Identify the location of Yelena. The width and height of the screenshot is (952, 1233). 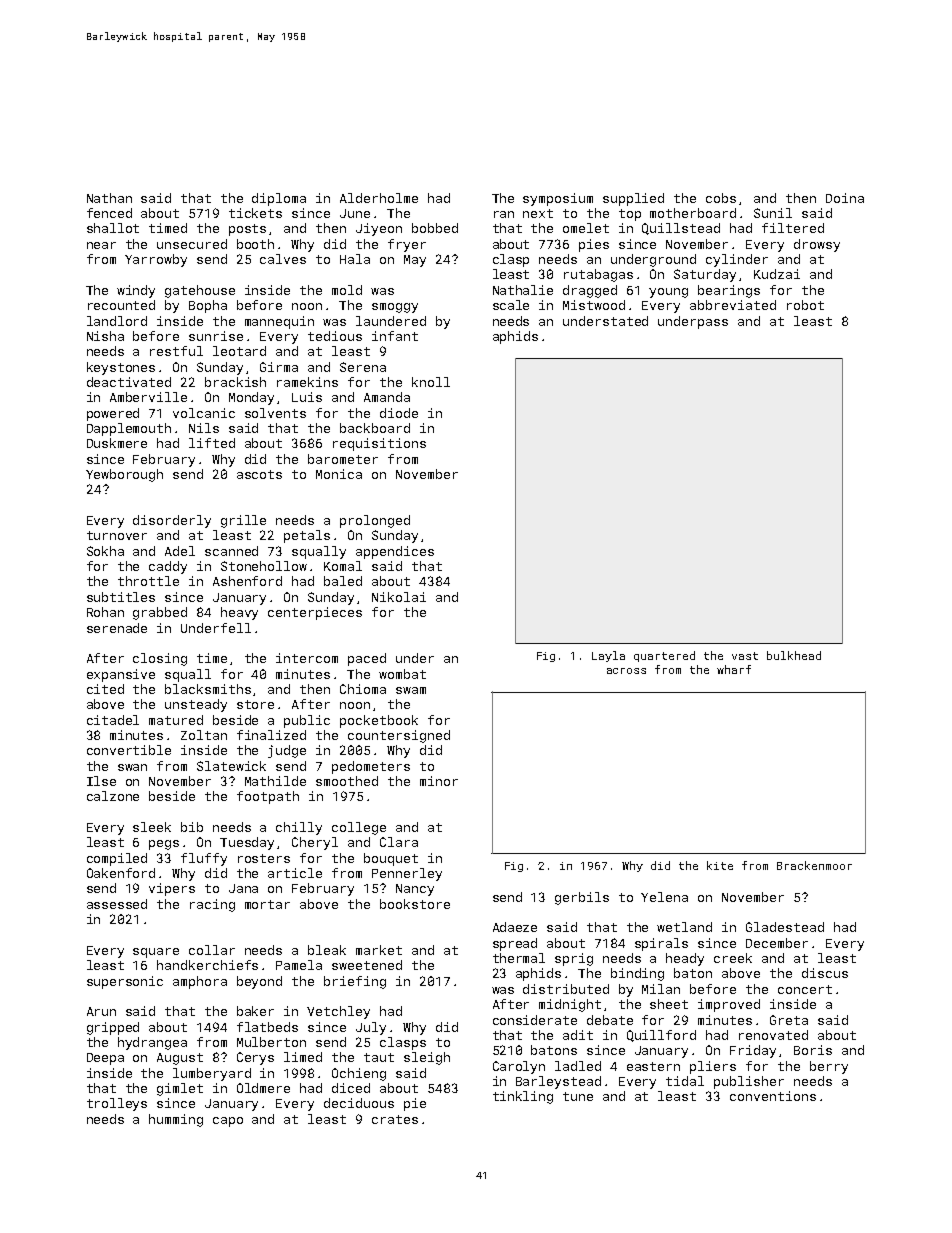
(664, 897).
